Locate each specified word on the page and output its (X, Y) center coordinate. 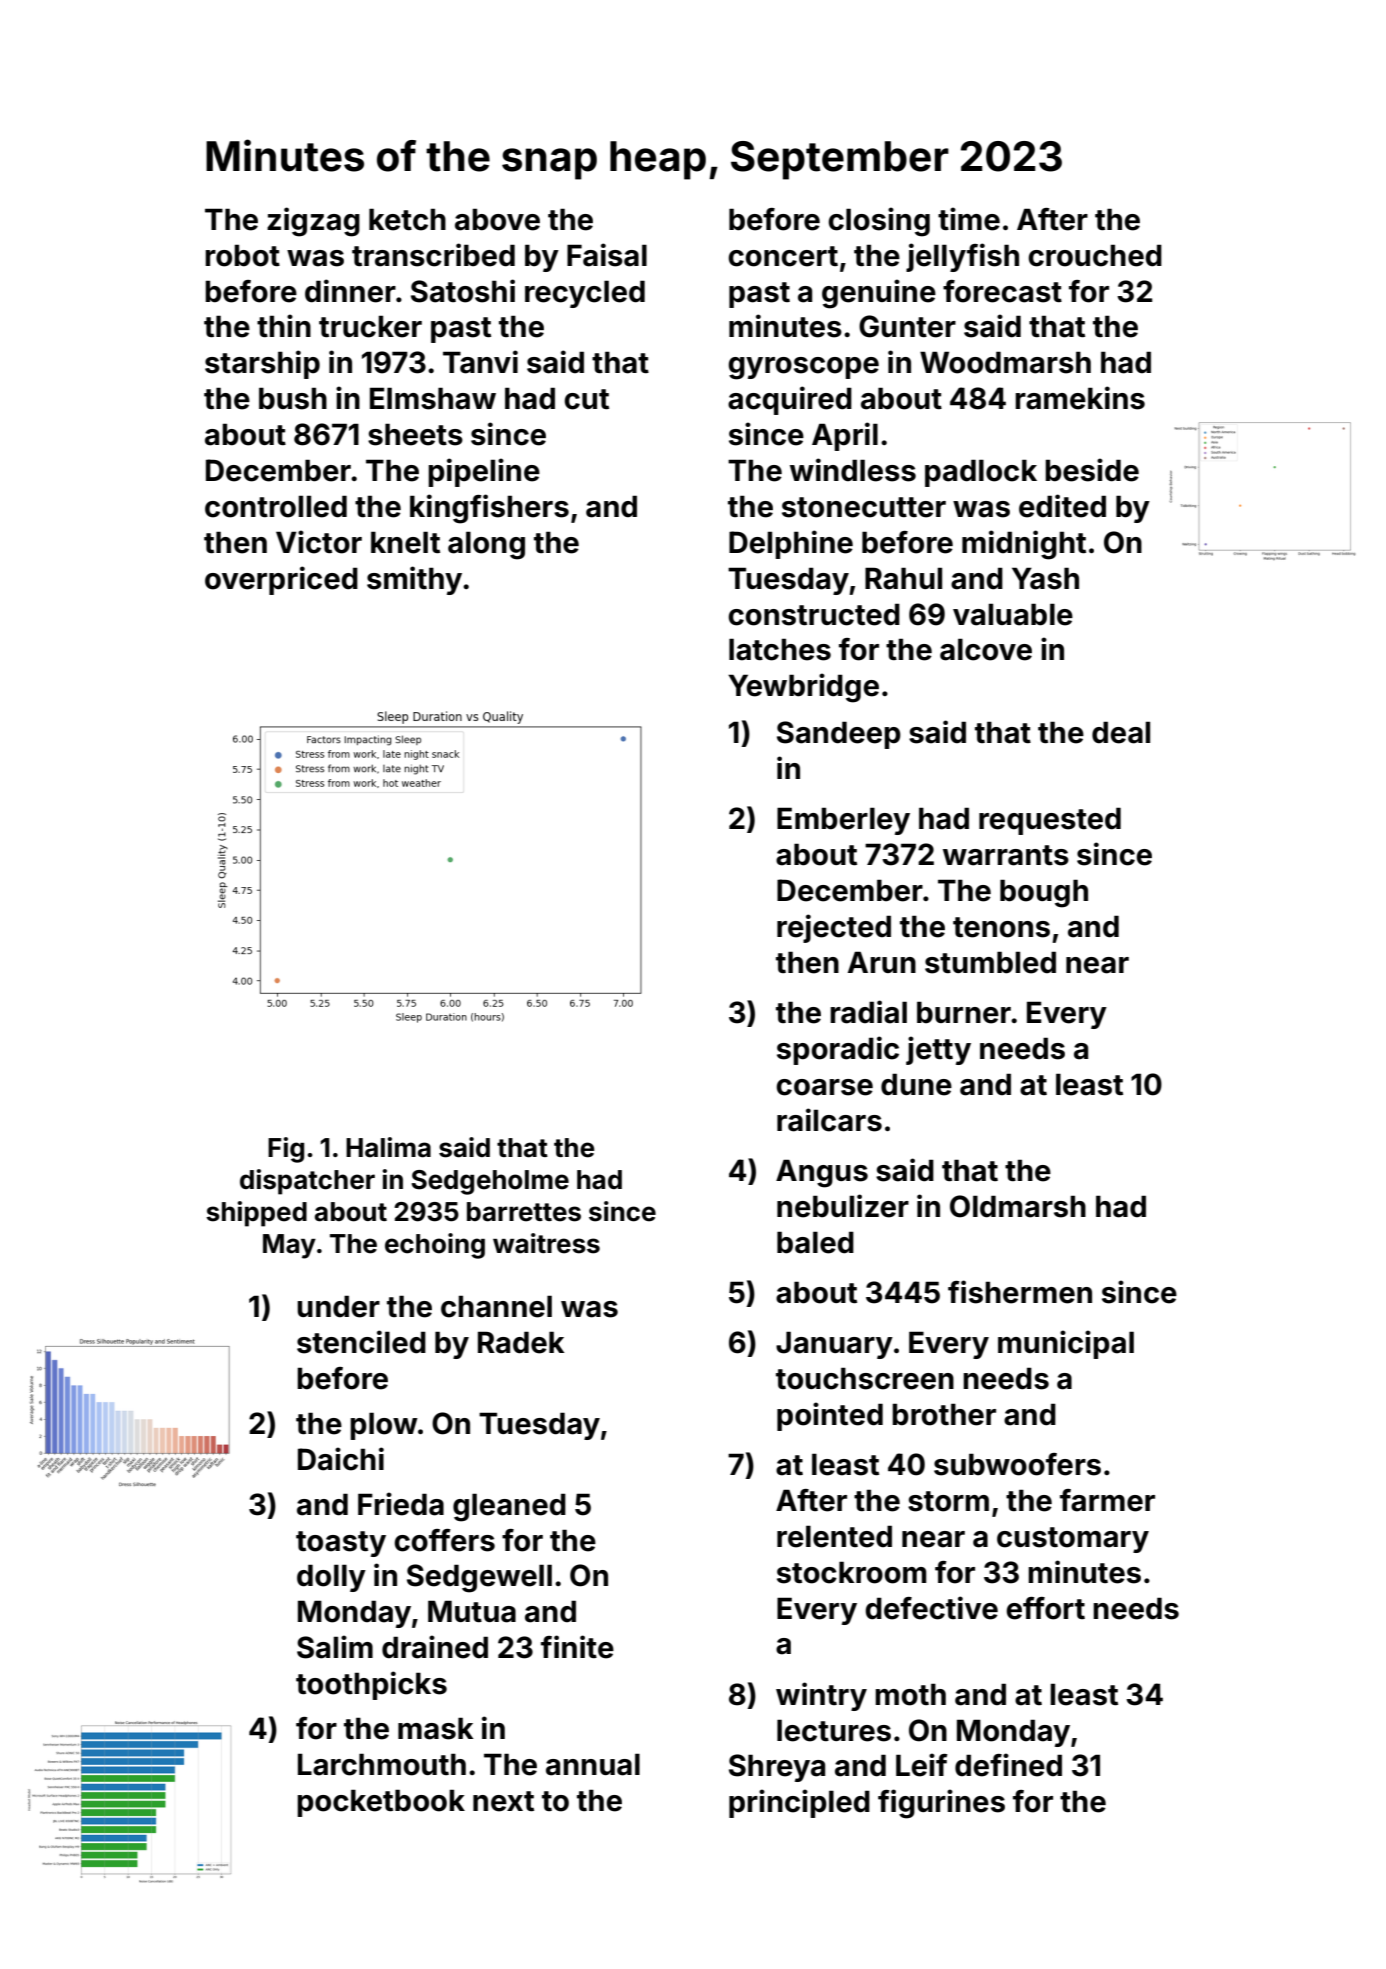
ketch (407, 219)
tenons (1001, 927)
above (497, 219)
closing (879, 222)
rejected (834, 928)
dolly (331, 1578)
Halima (388, 1147)
